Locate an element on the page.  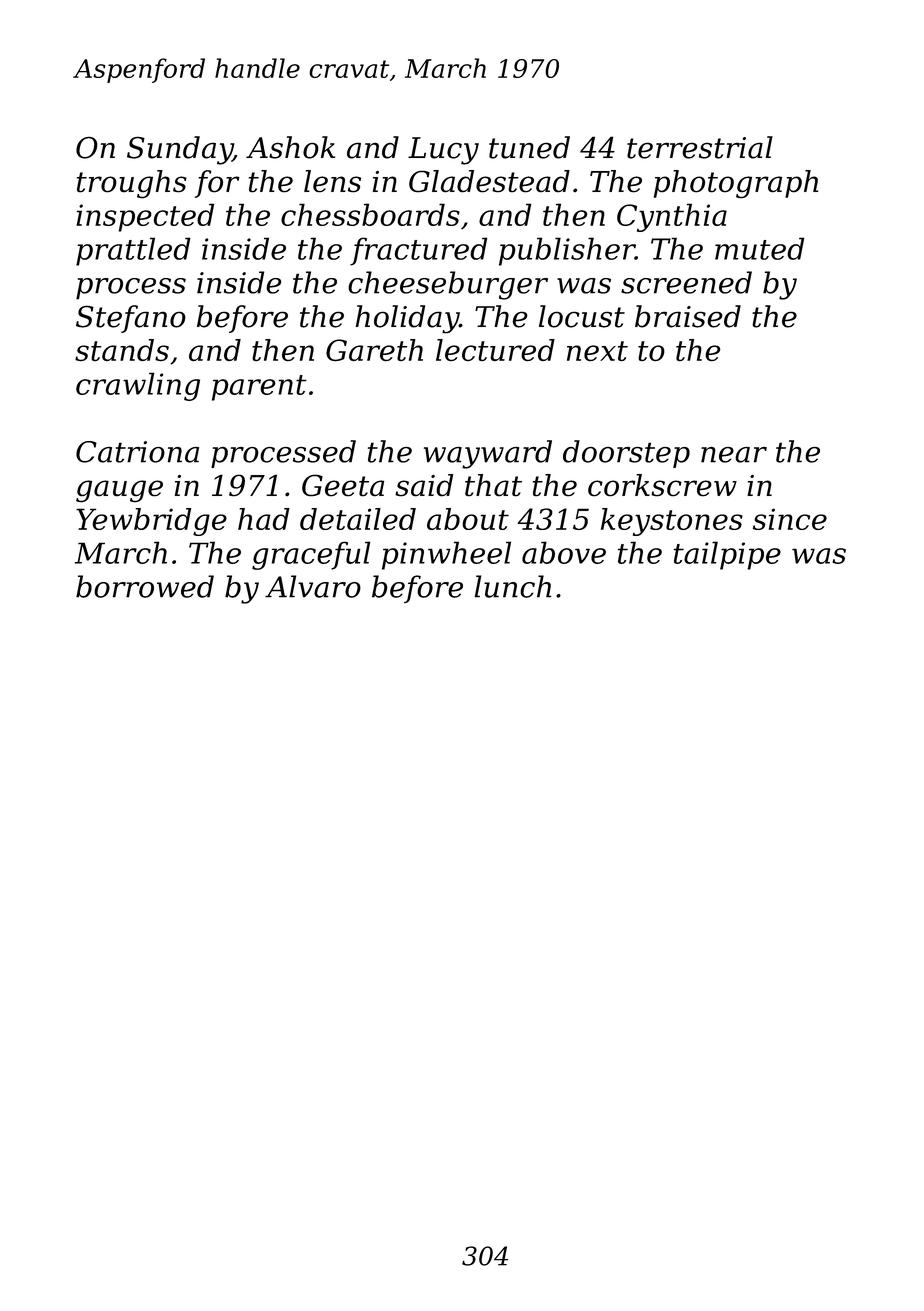
Ashok is located at coordinates (290, 147).
